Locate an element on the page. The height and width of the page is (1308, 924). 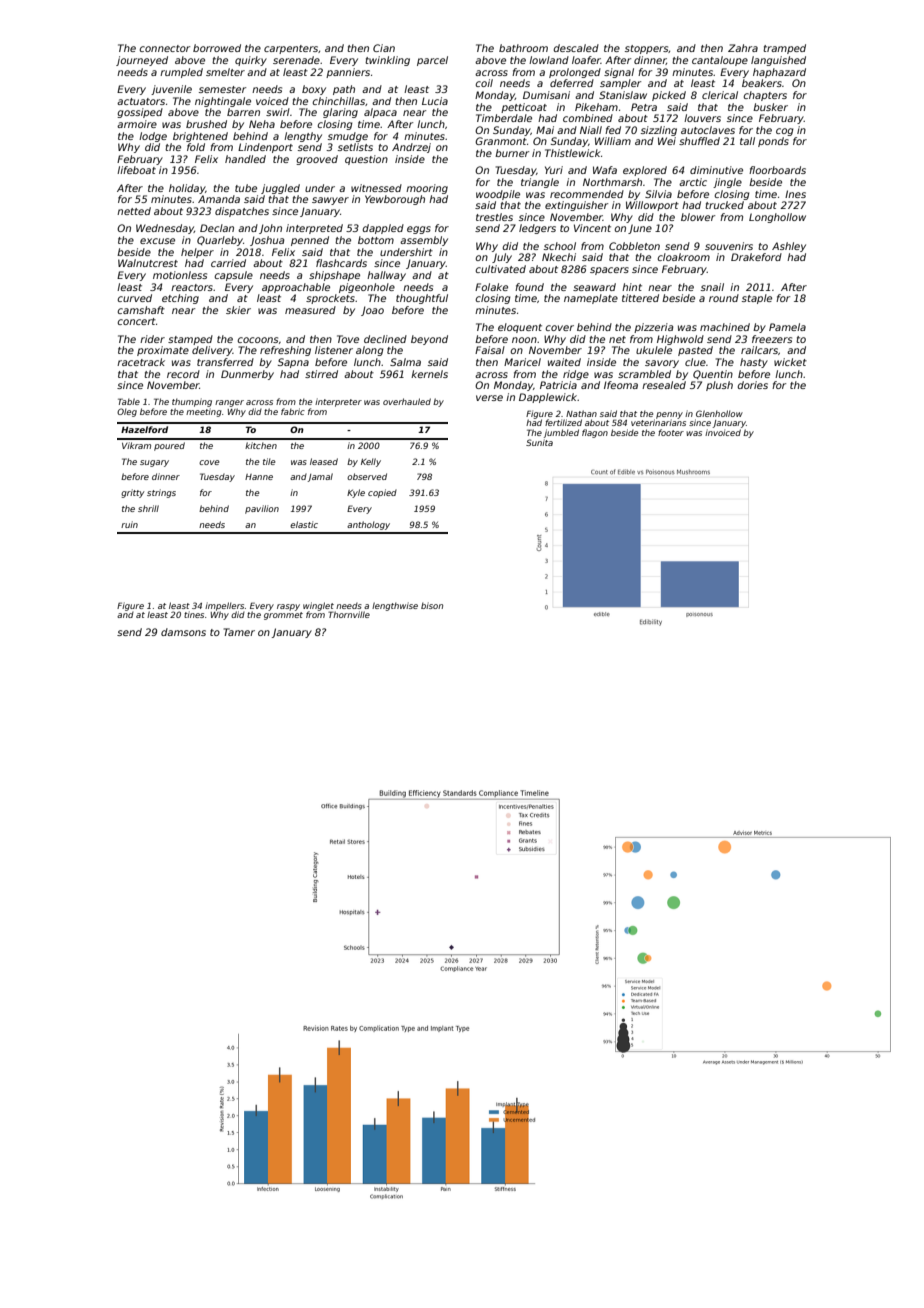
Dunmerby is located at coordinates (247, 375).
